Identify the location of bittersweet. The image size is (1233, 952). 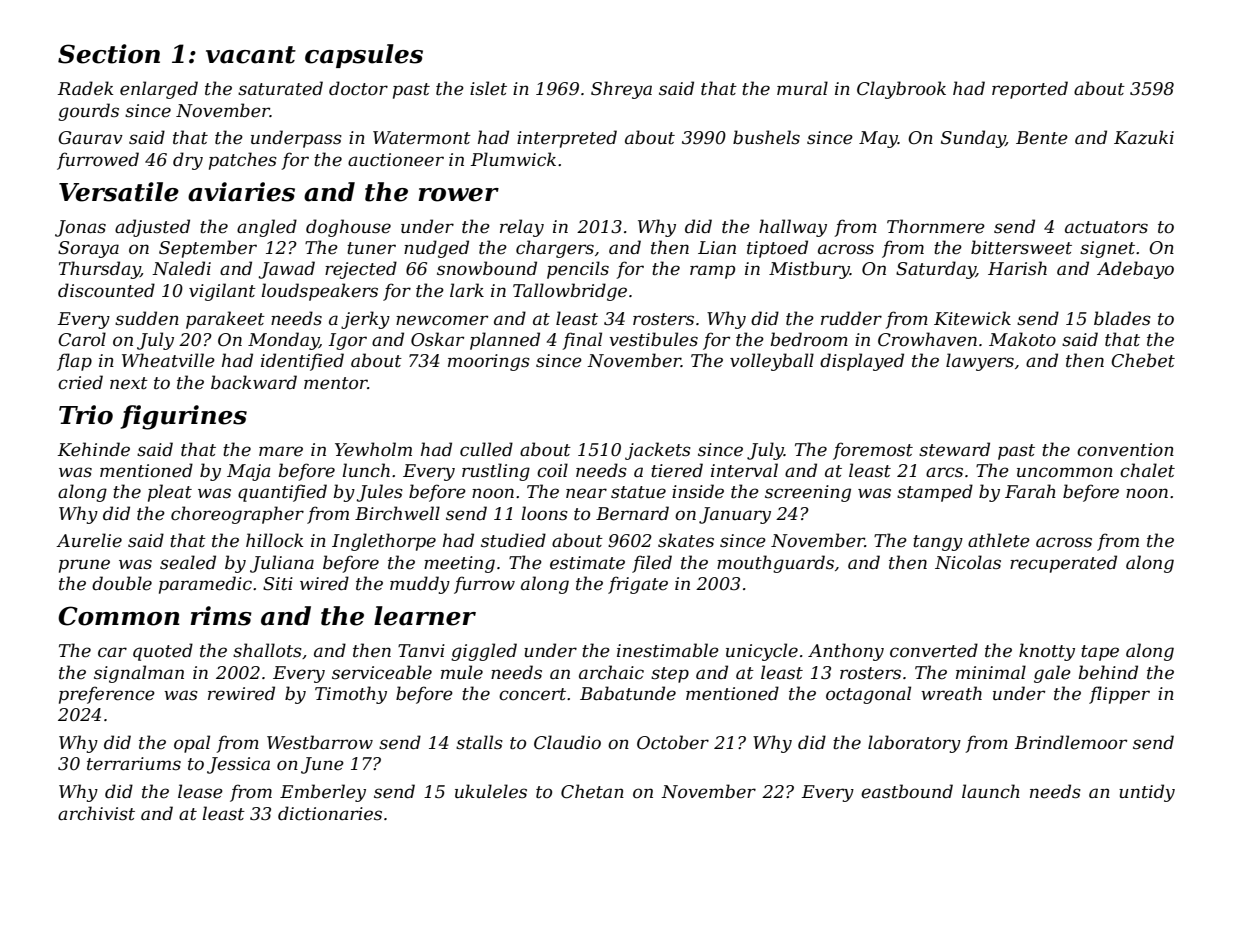
(1021, 247).
